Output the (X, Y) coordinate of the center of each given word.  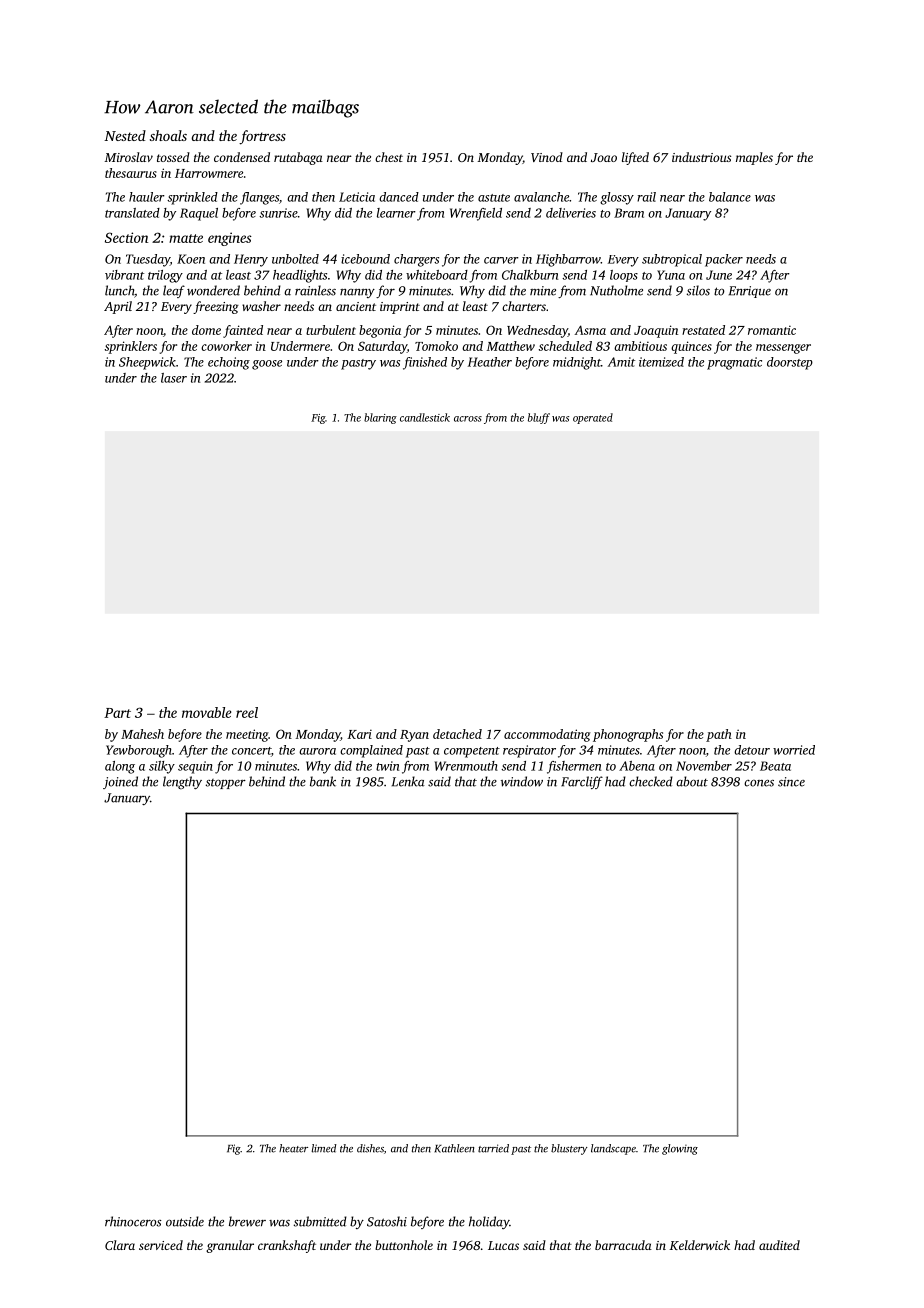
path (719, 735)
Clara (120, 1245)
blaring (380, 418)
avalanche (541, 197)
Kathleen (454, 1148)
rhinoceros (133, 1221)
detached (457, 734)
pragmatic (734, 363)
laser (174, 378)
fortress (262, 137)
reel (247, 712)
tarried (493, 1148)
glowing (680, 1149)
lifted (635, 158)
